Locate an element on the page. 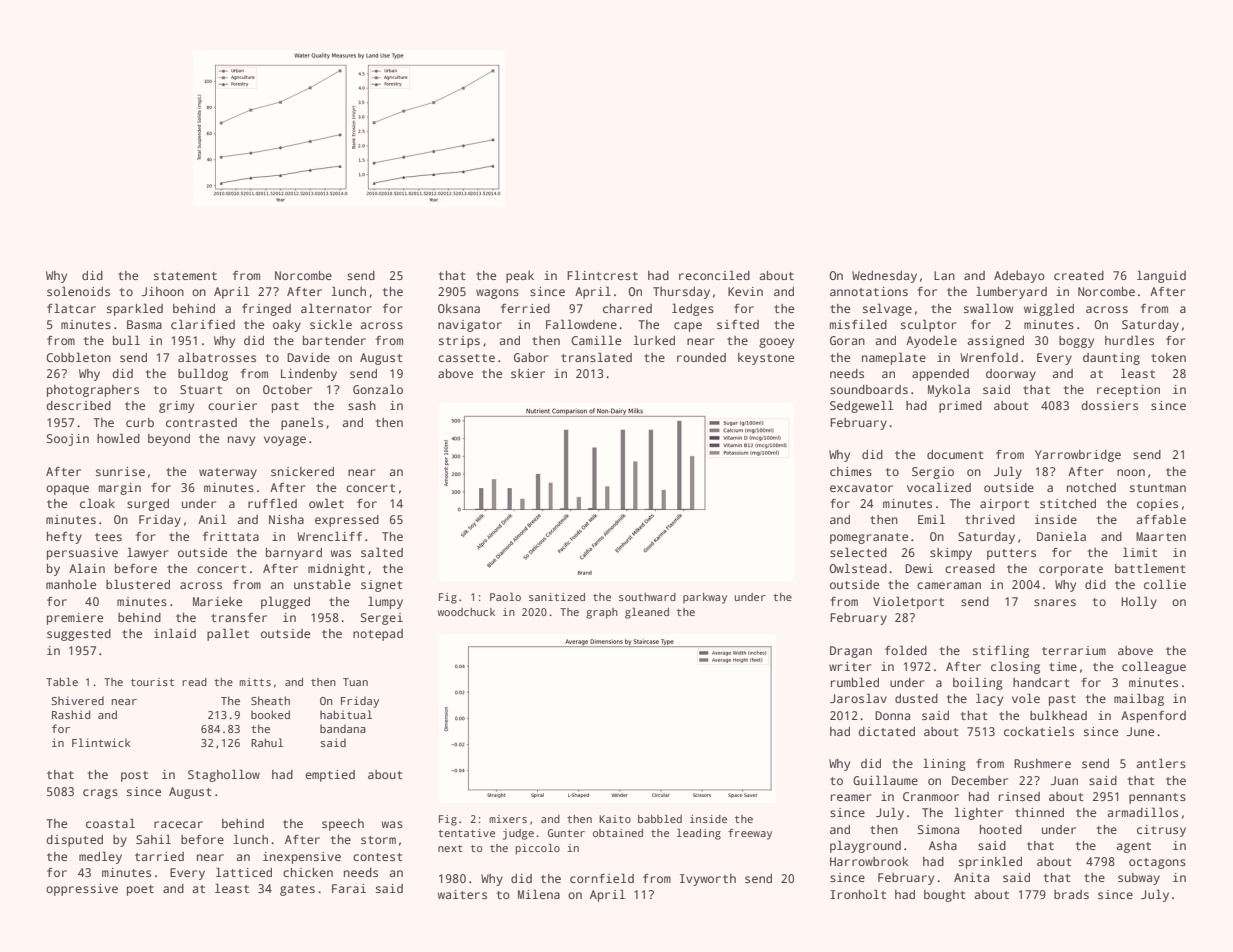  bandana is located at coordinates (343, 728).
